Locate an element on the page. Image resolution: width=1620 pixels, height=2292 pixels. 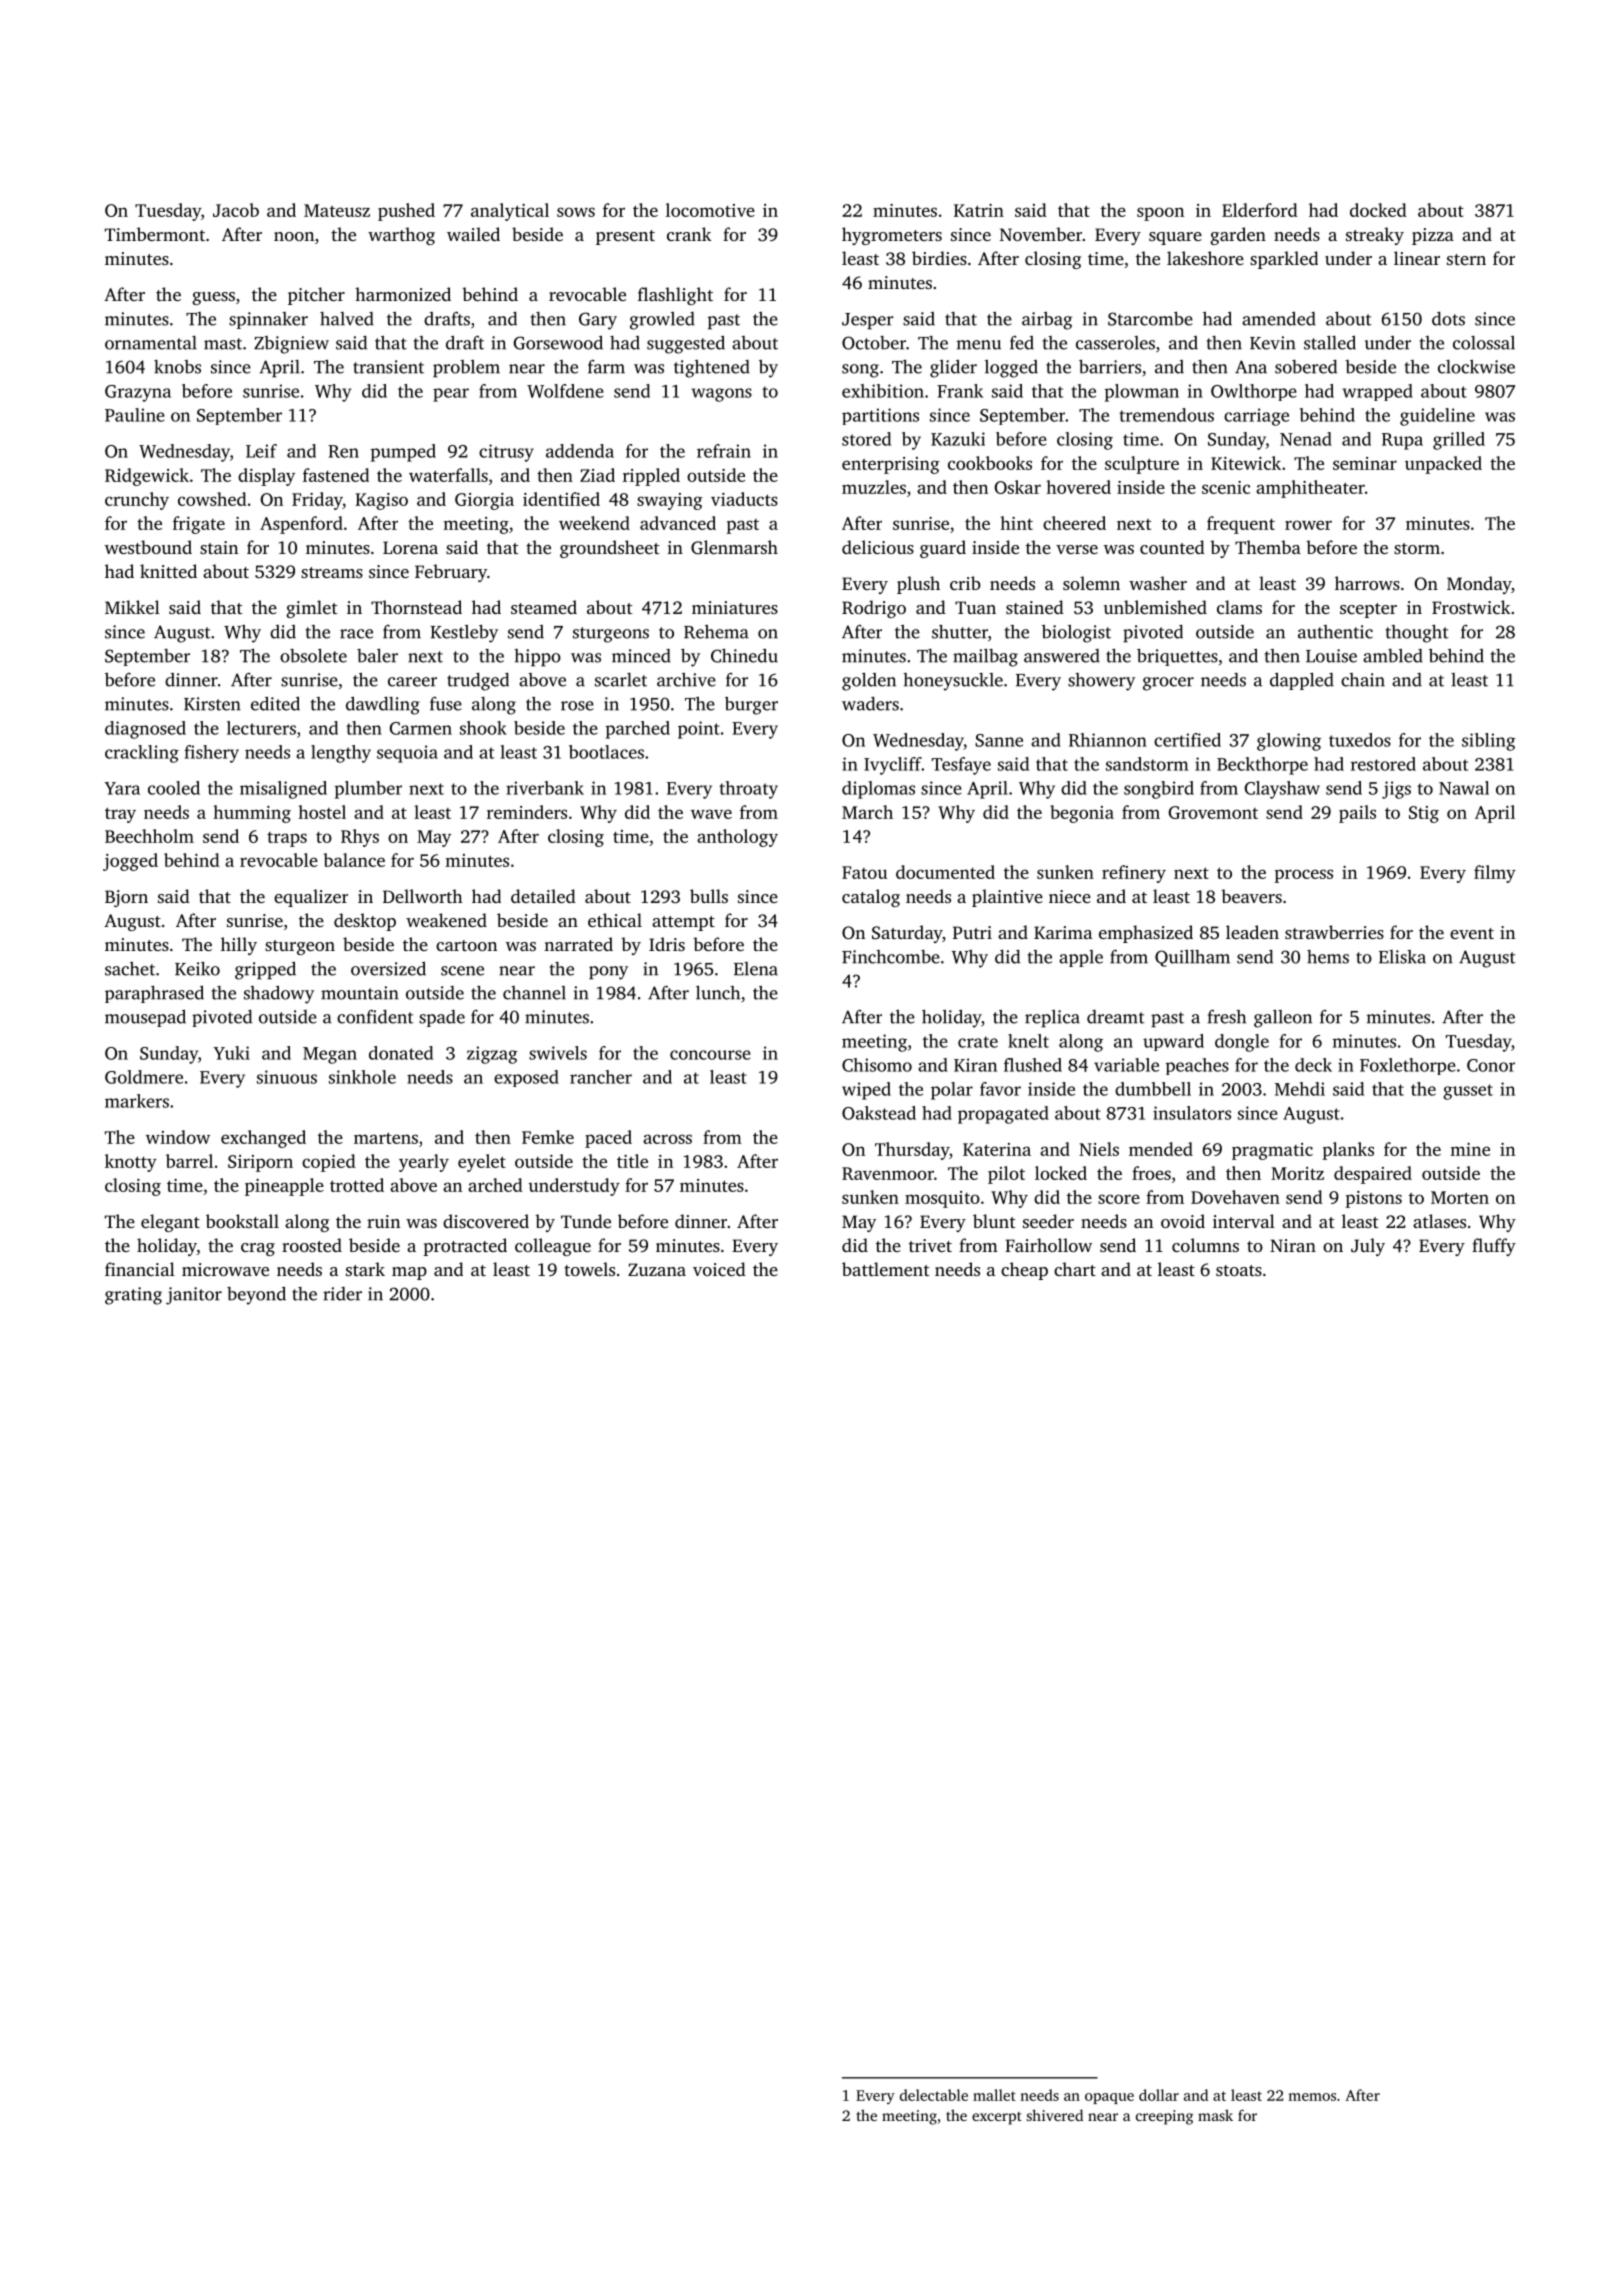
delectable is located at coordinates (934, 2095).
